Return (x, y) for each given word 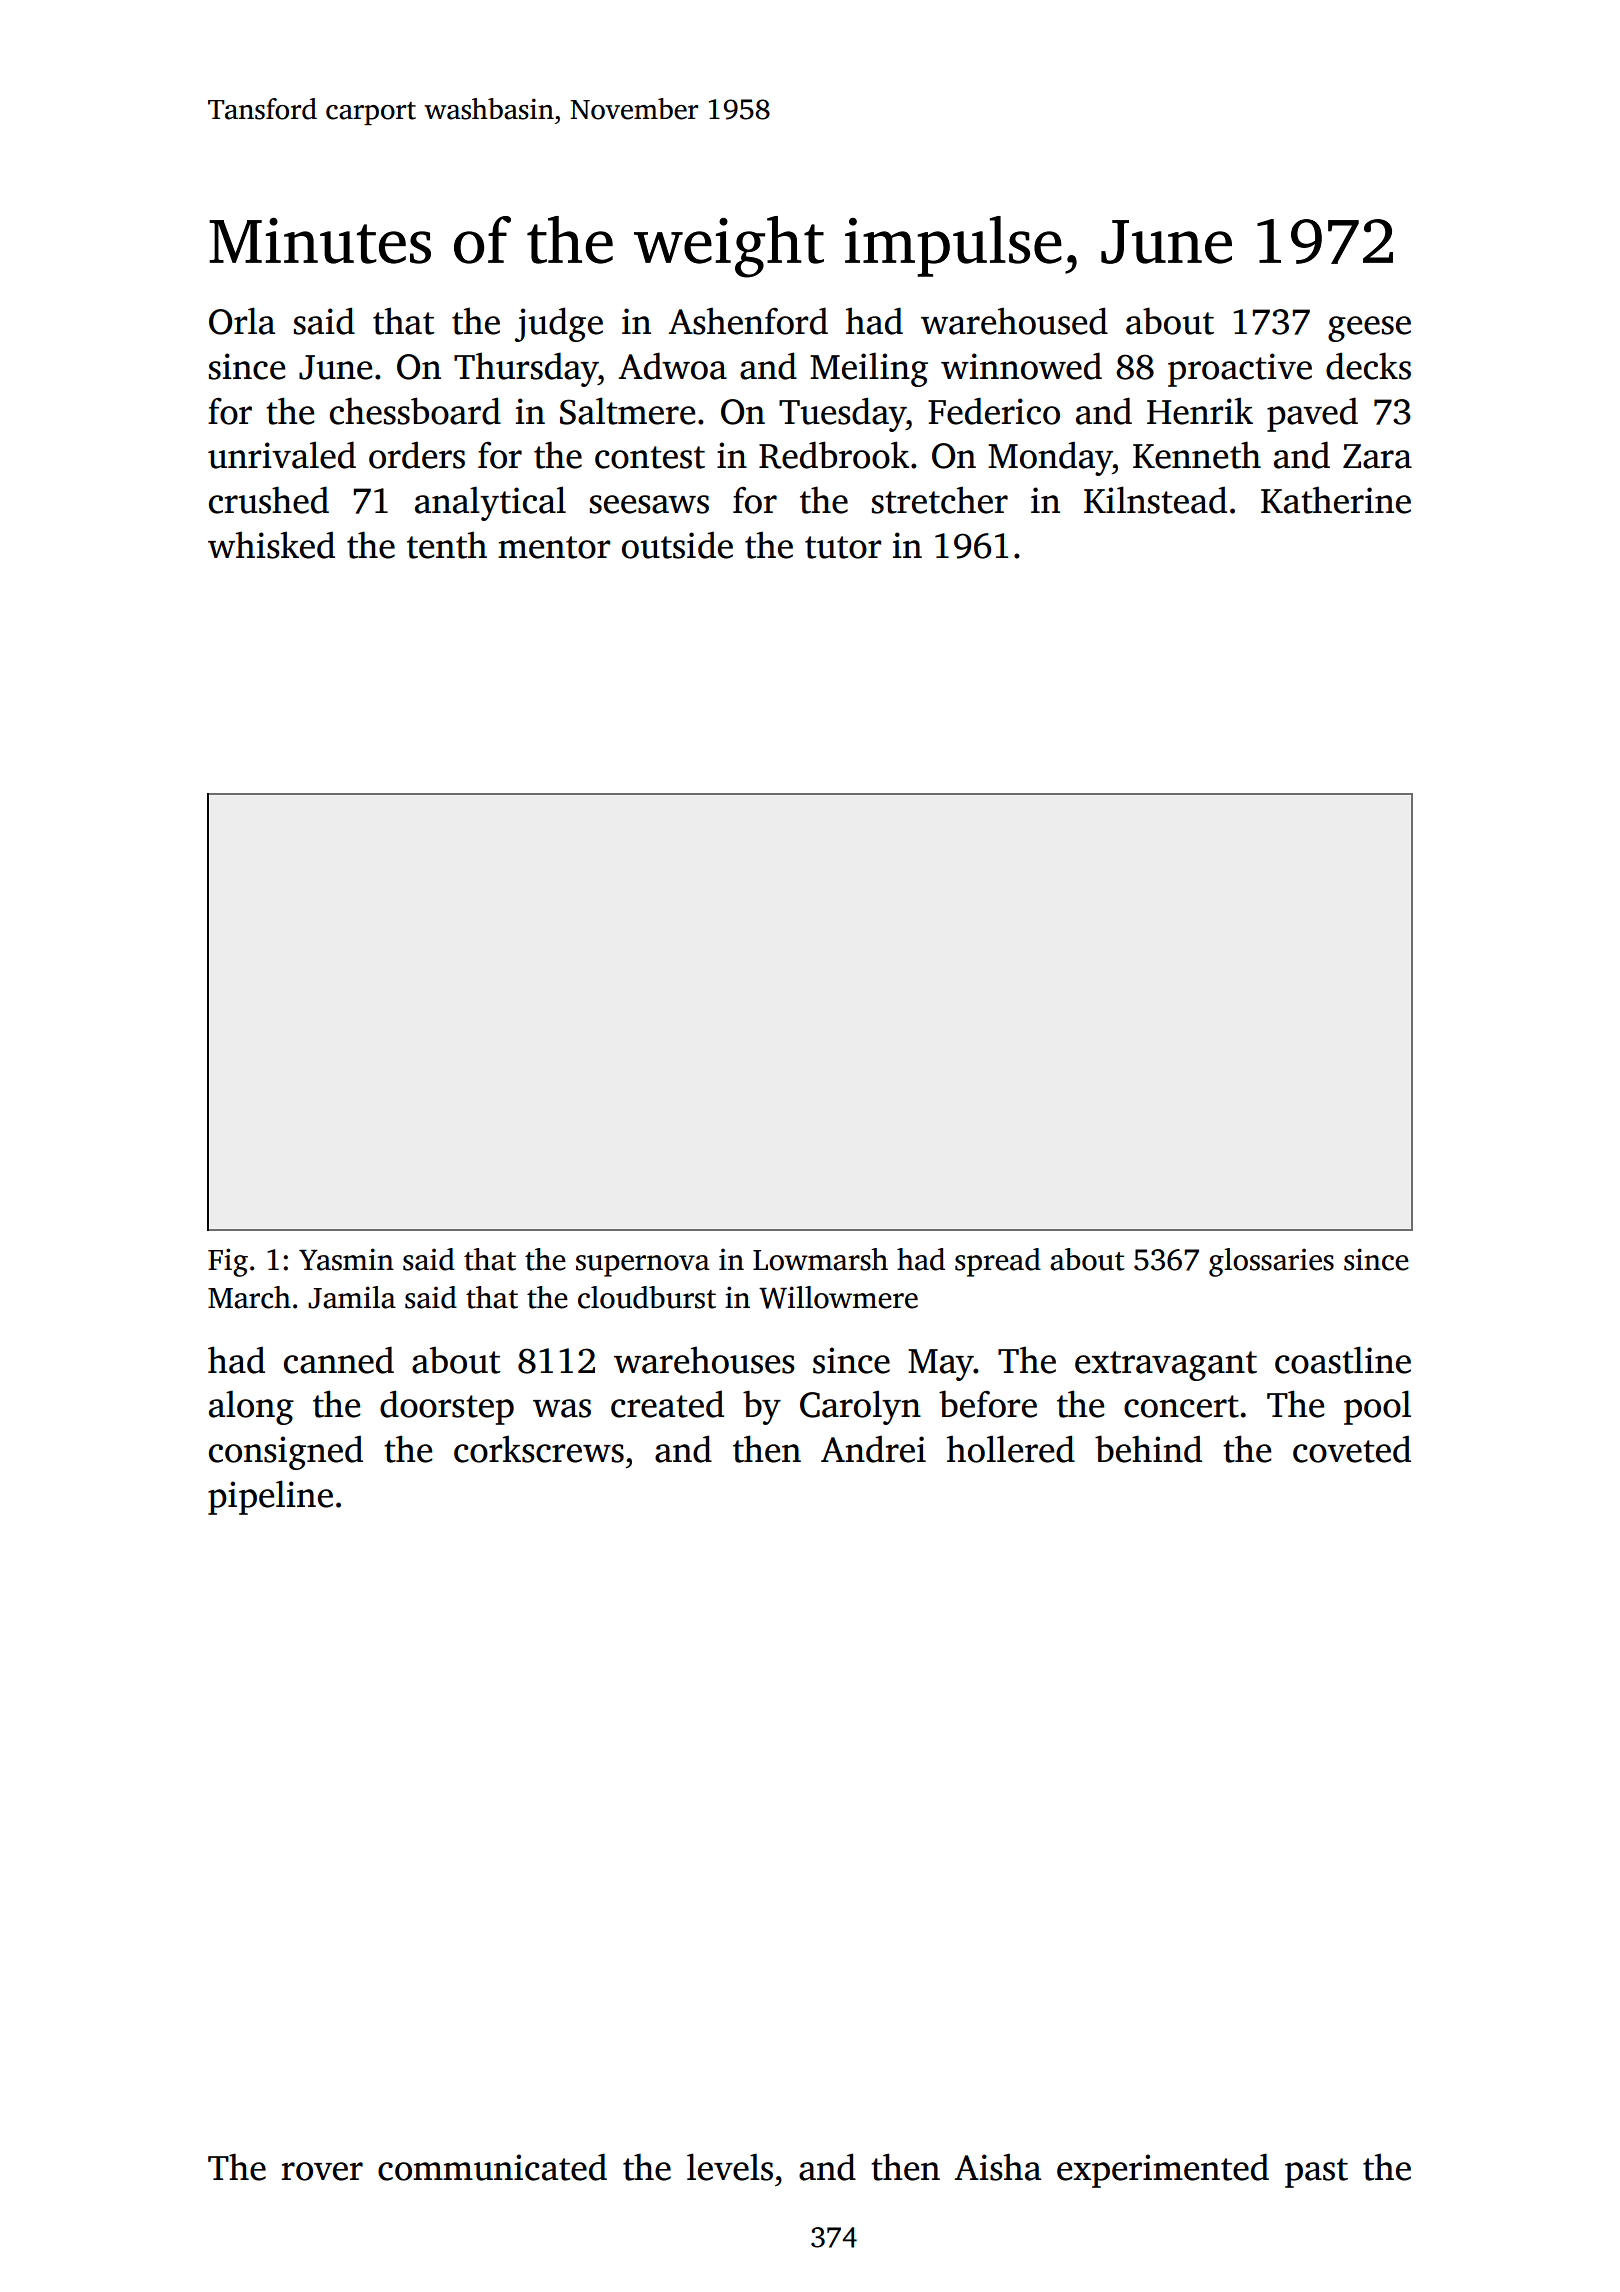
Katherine (1336, 500)
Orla (242, 321)
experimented (1163, 2170)
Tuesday (842, 414)
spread (998, 1262)
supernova (643, 1266)
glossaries (1271, 1262)
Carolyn (860, 1407)
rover (322, 2171)
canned (339, 1360)
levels (730, 2167)
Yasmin (346, 1259)
